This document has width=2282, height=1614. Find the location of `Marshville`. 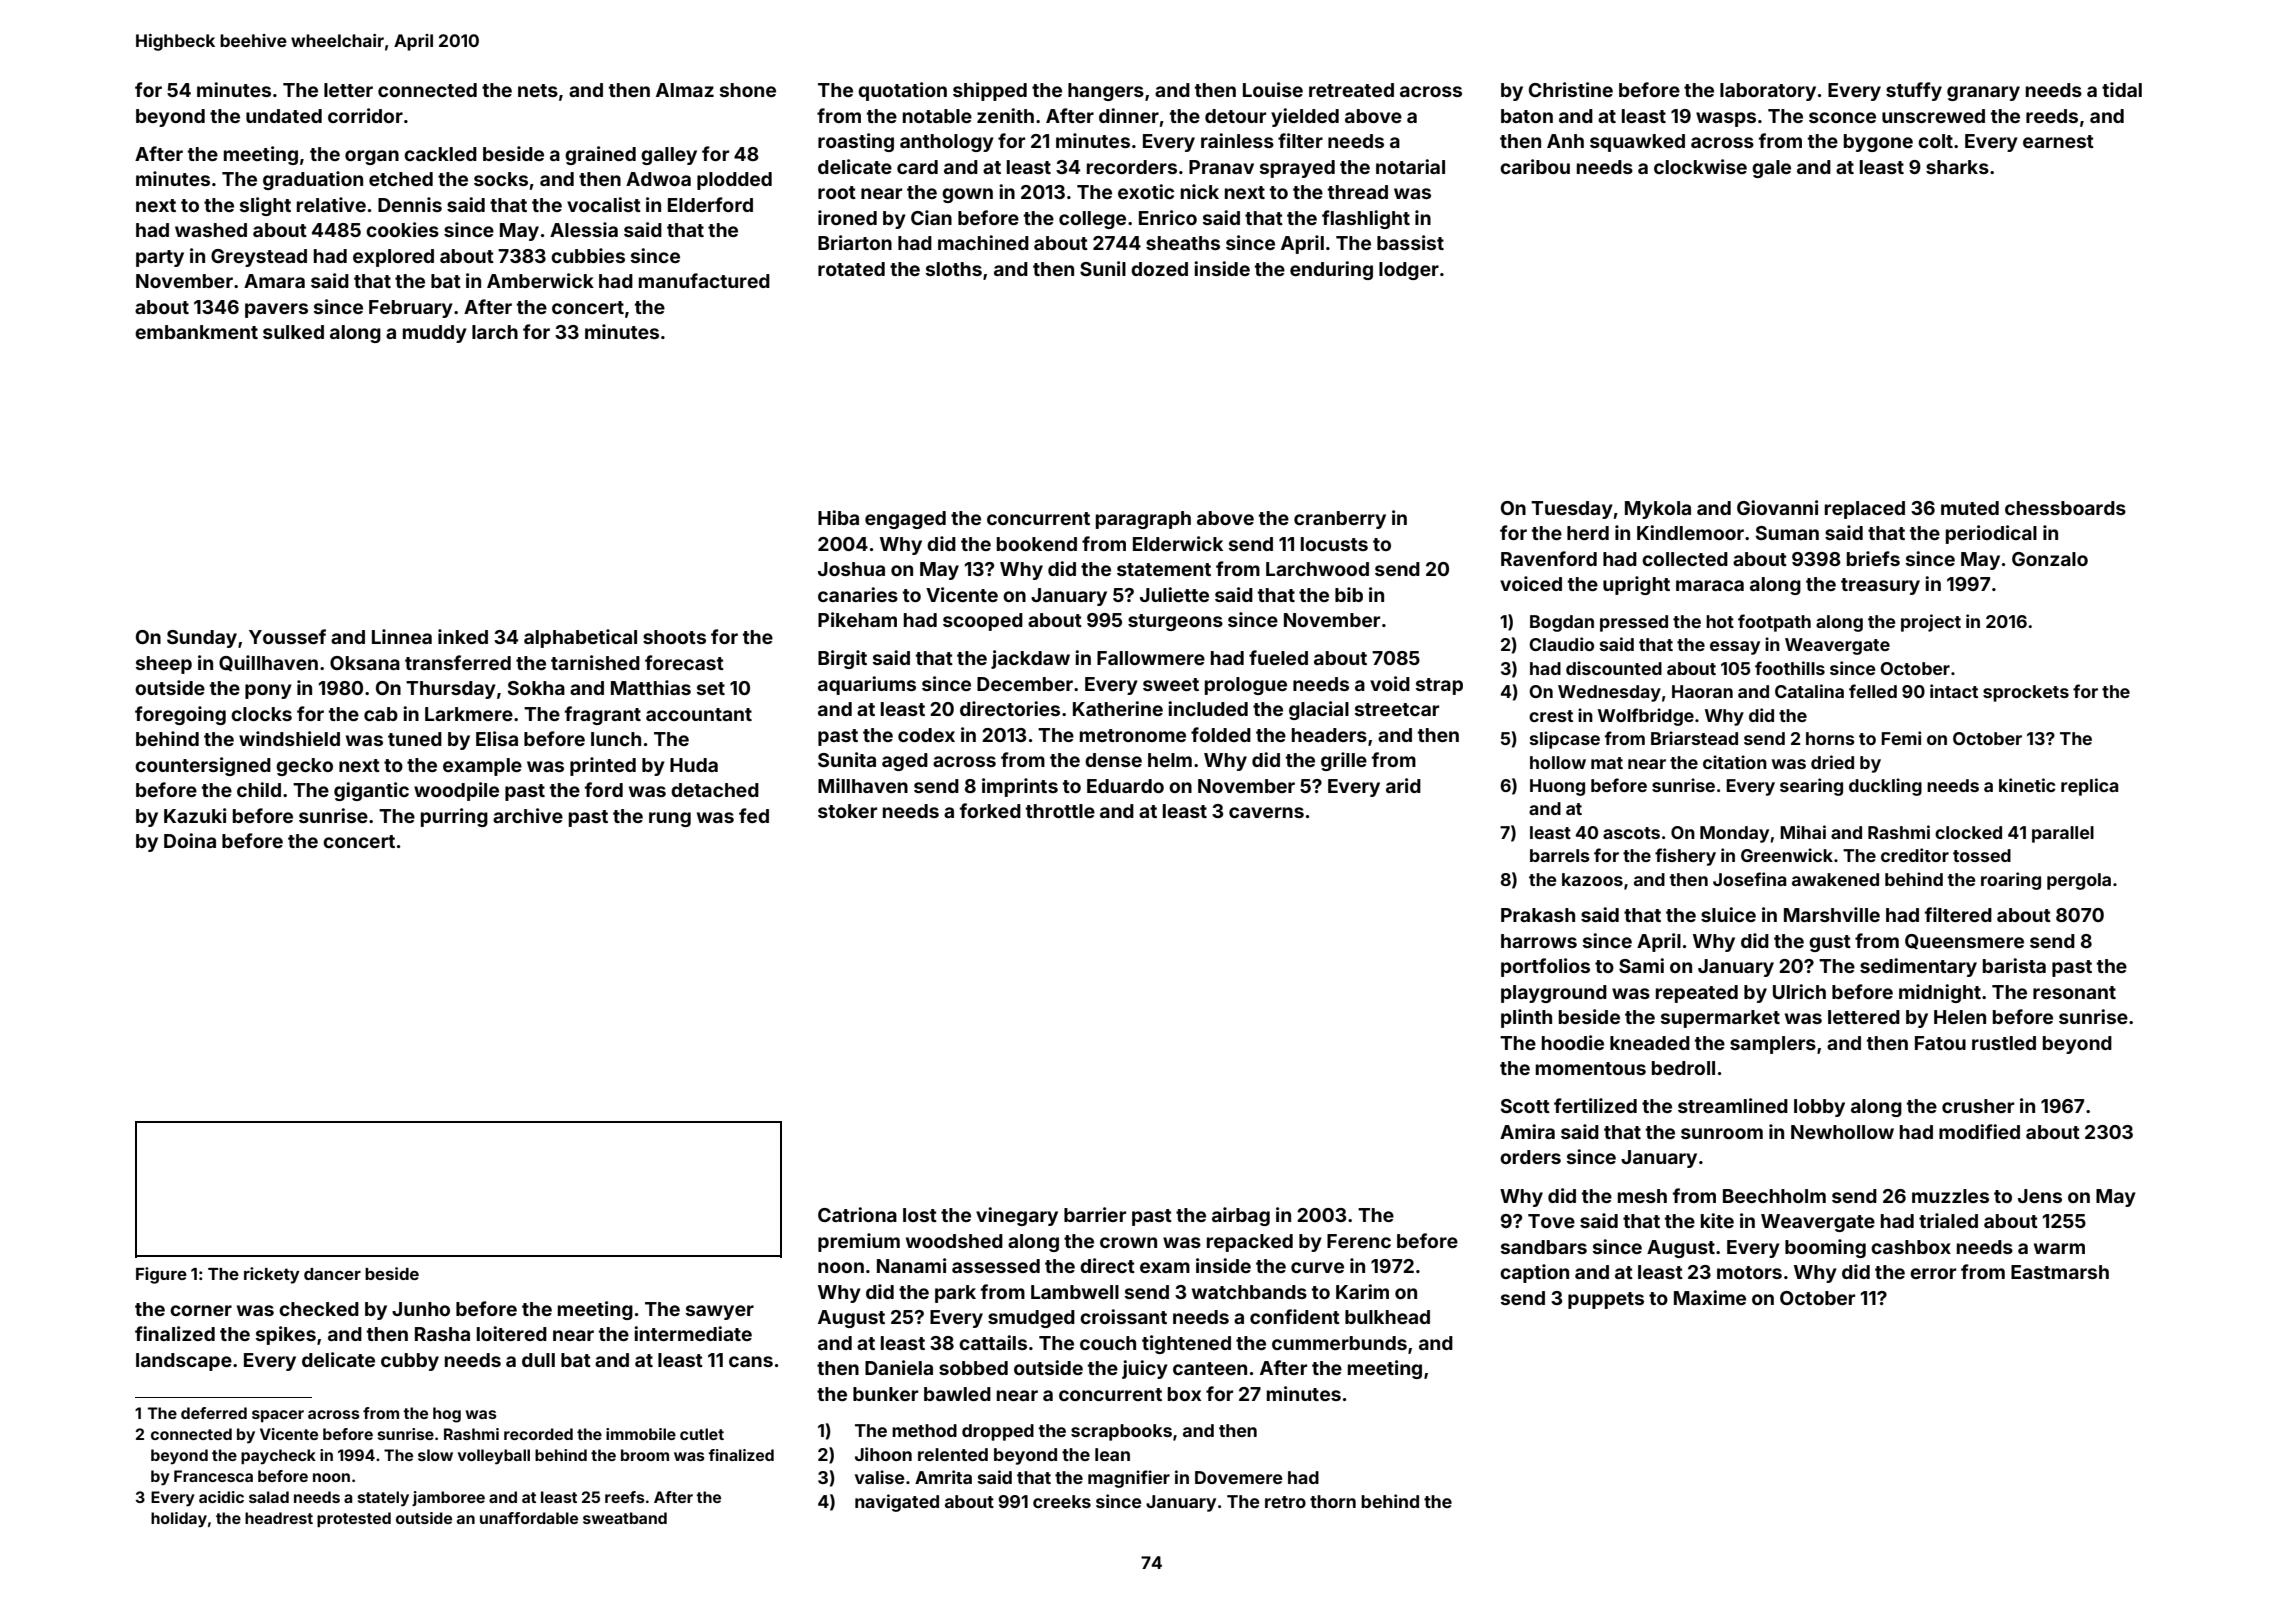

Marshville is located at coordinates (1832, 914).
